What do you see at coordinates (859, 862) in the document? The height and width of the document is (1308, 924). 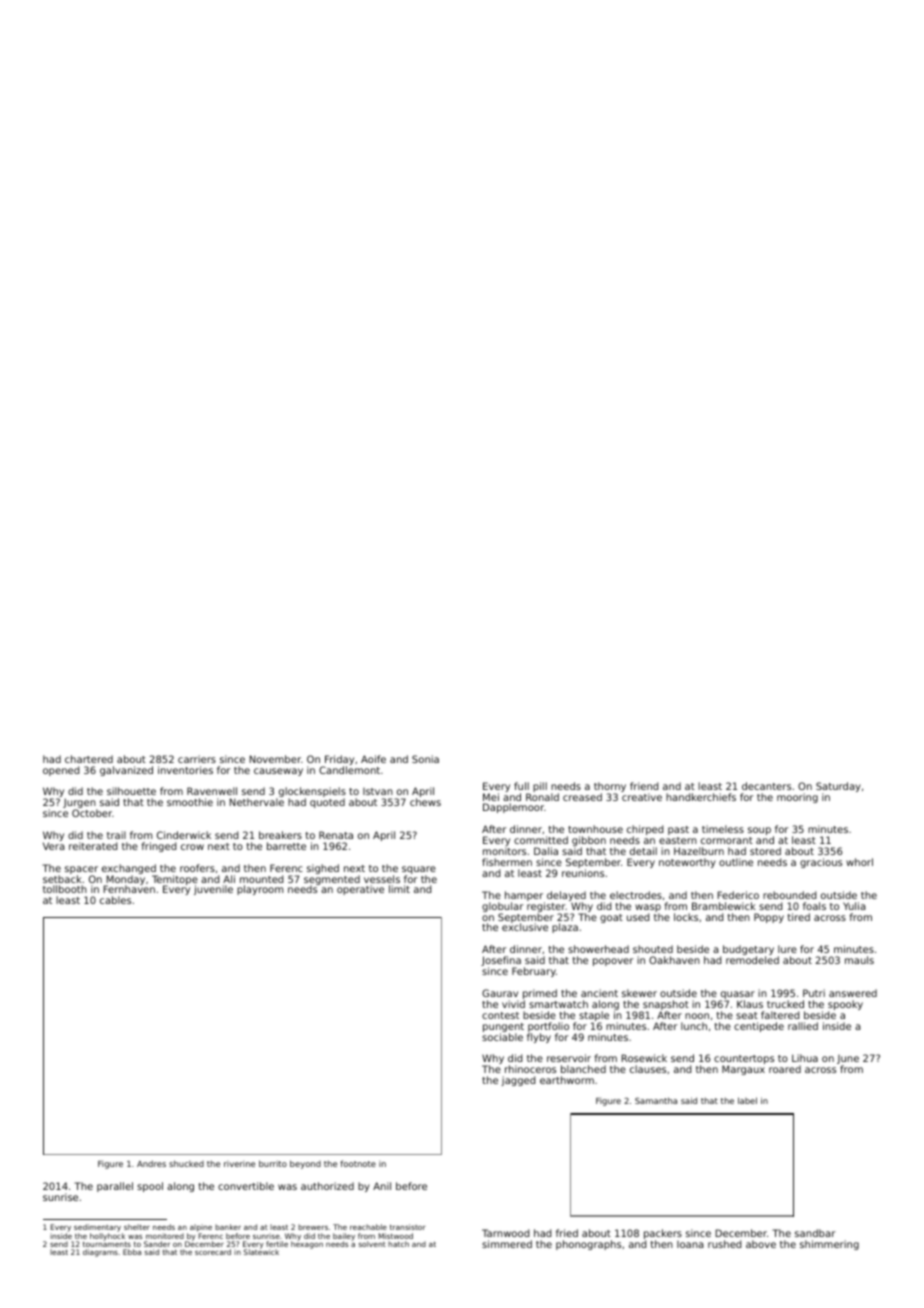 I see `whorl` at bounding box center [859, 862].
